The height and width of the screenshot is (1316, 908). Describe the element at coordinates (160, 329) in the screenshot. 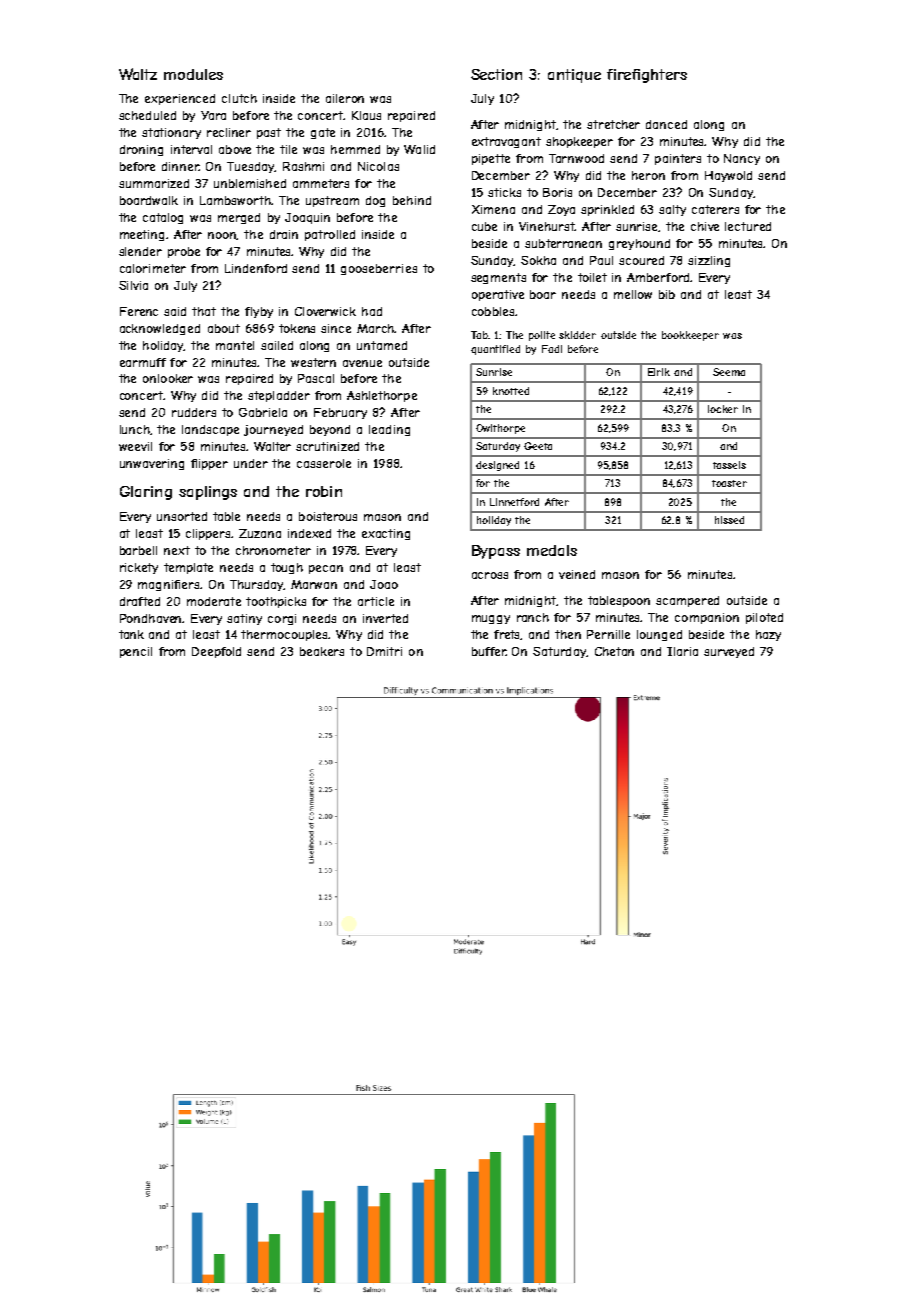

I see `acknowledged` at that location.
